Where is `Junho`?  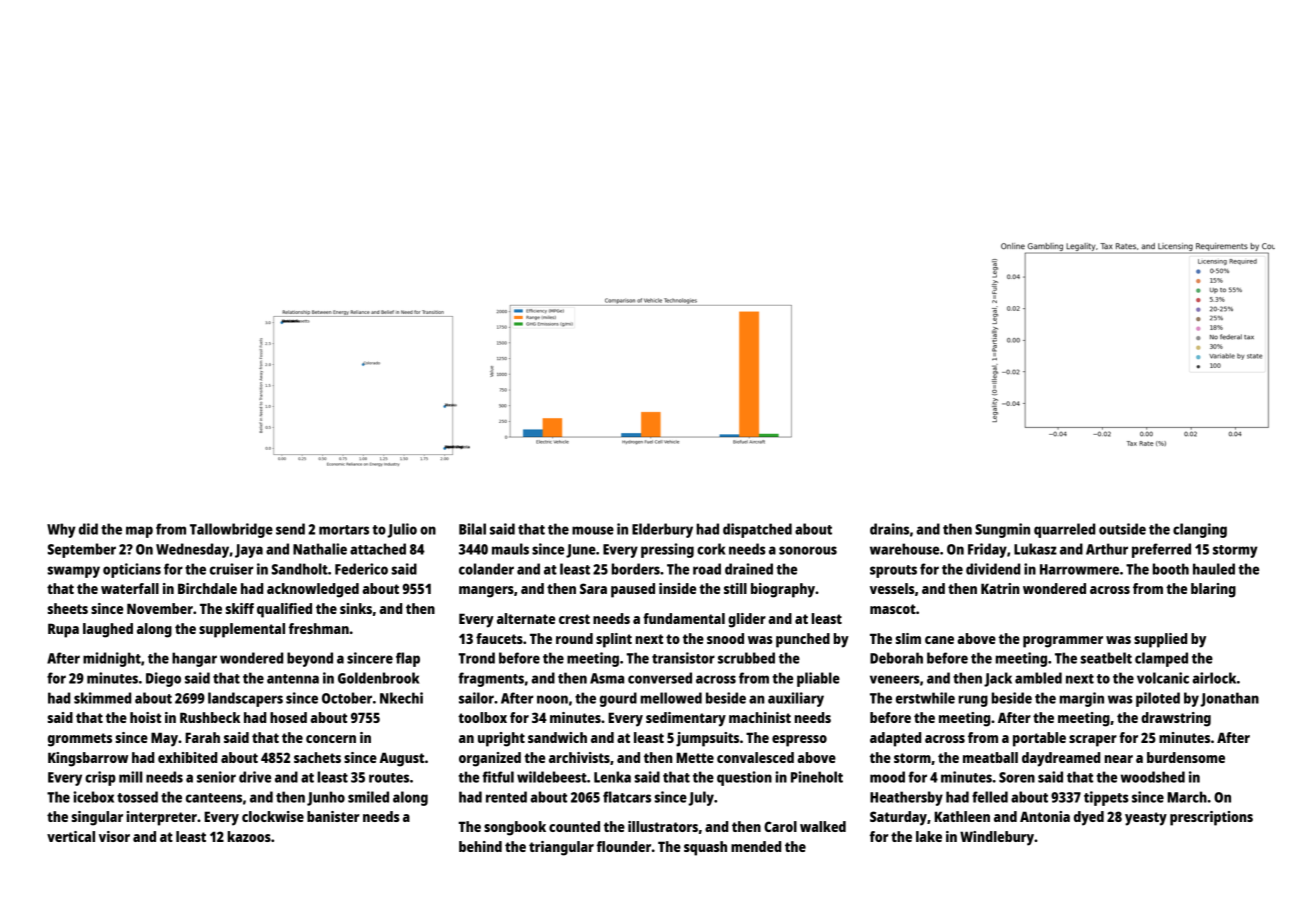 Junho is located at coordinates (326, 798).
